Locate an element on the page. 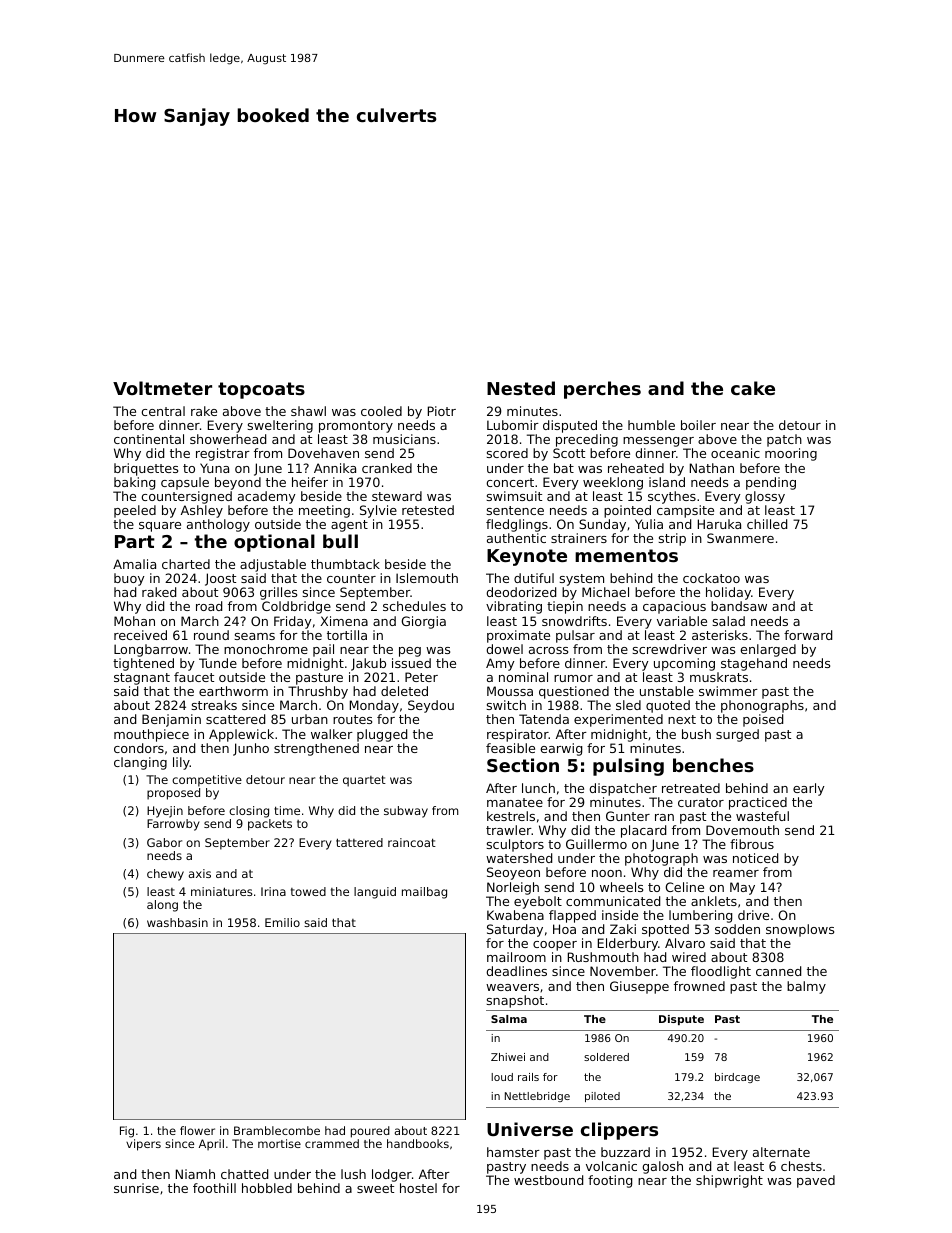 The height and width of the image is (1233, 952). walker is located at coordinates (332, 734).
